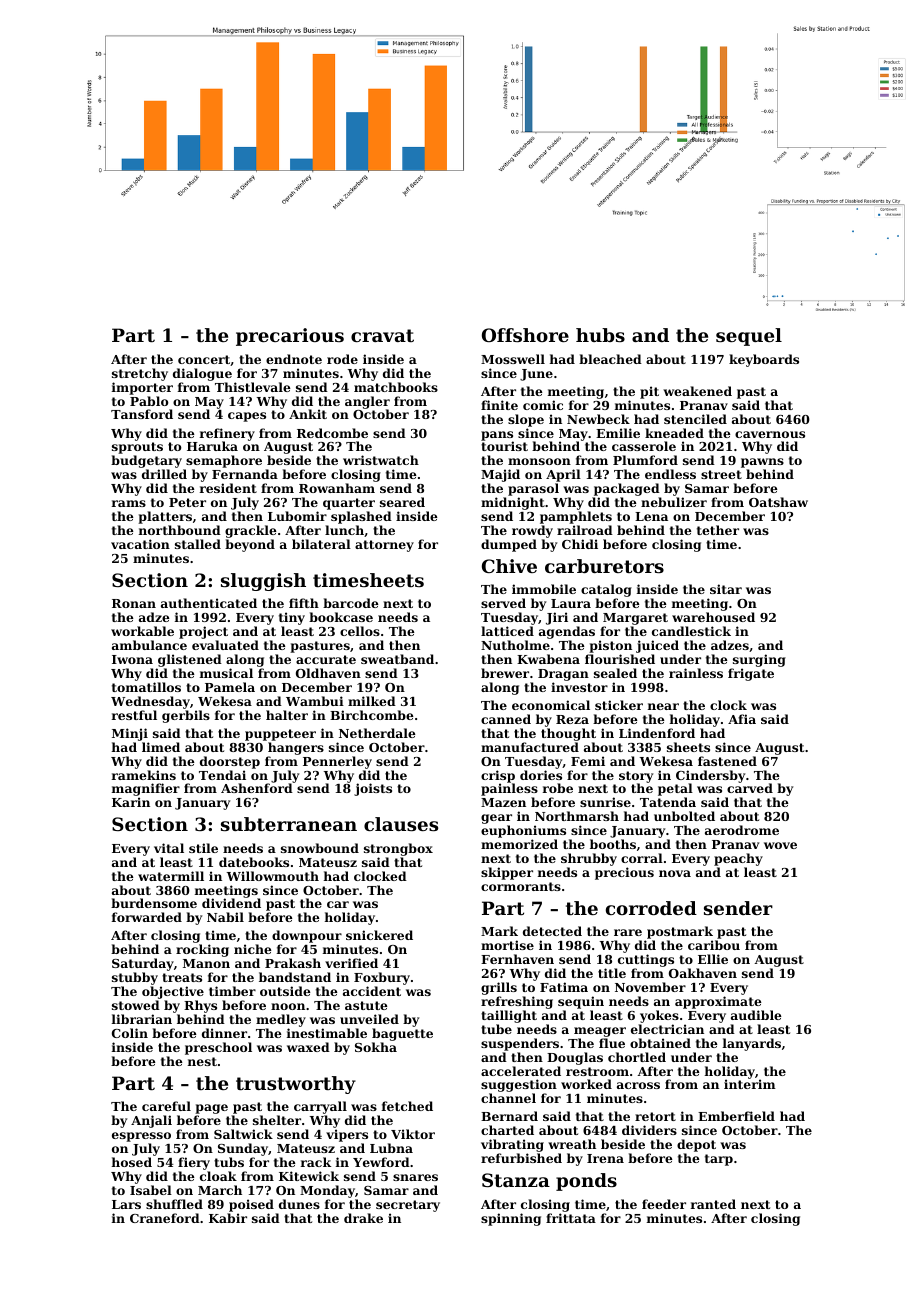 This document has width=924, height=1308. Describe the element at coordinates (381, 460) in the document. I see `wristwatch` at that location.
